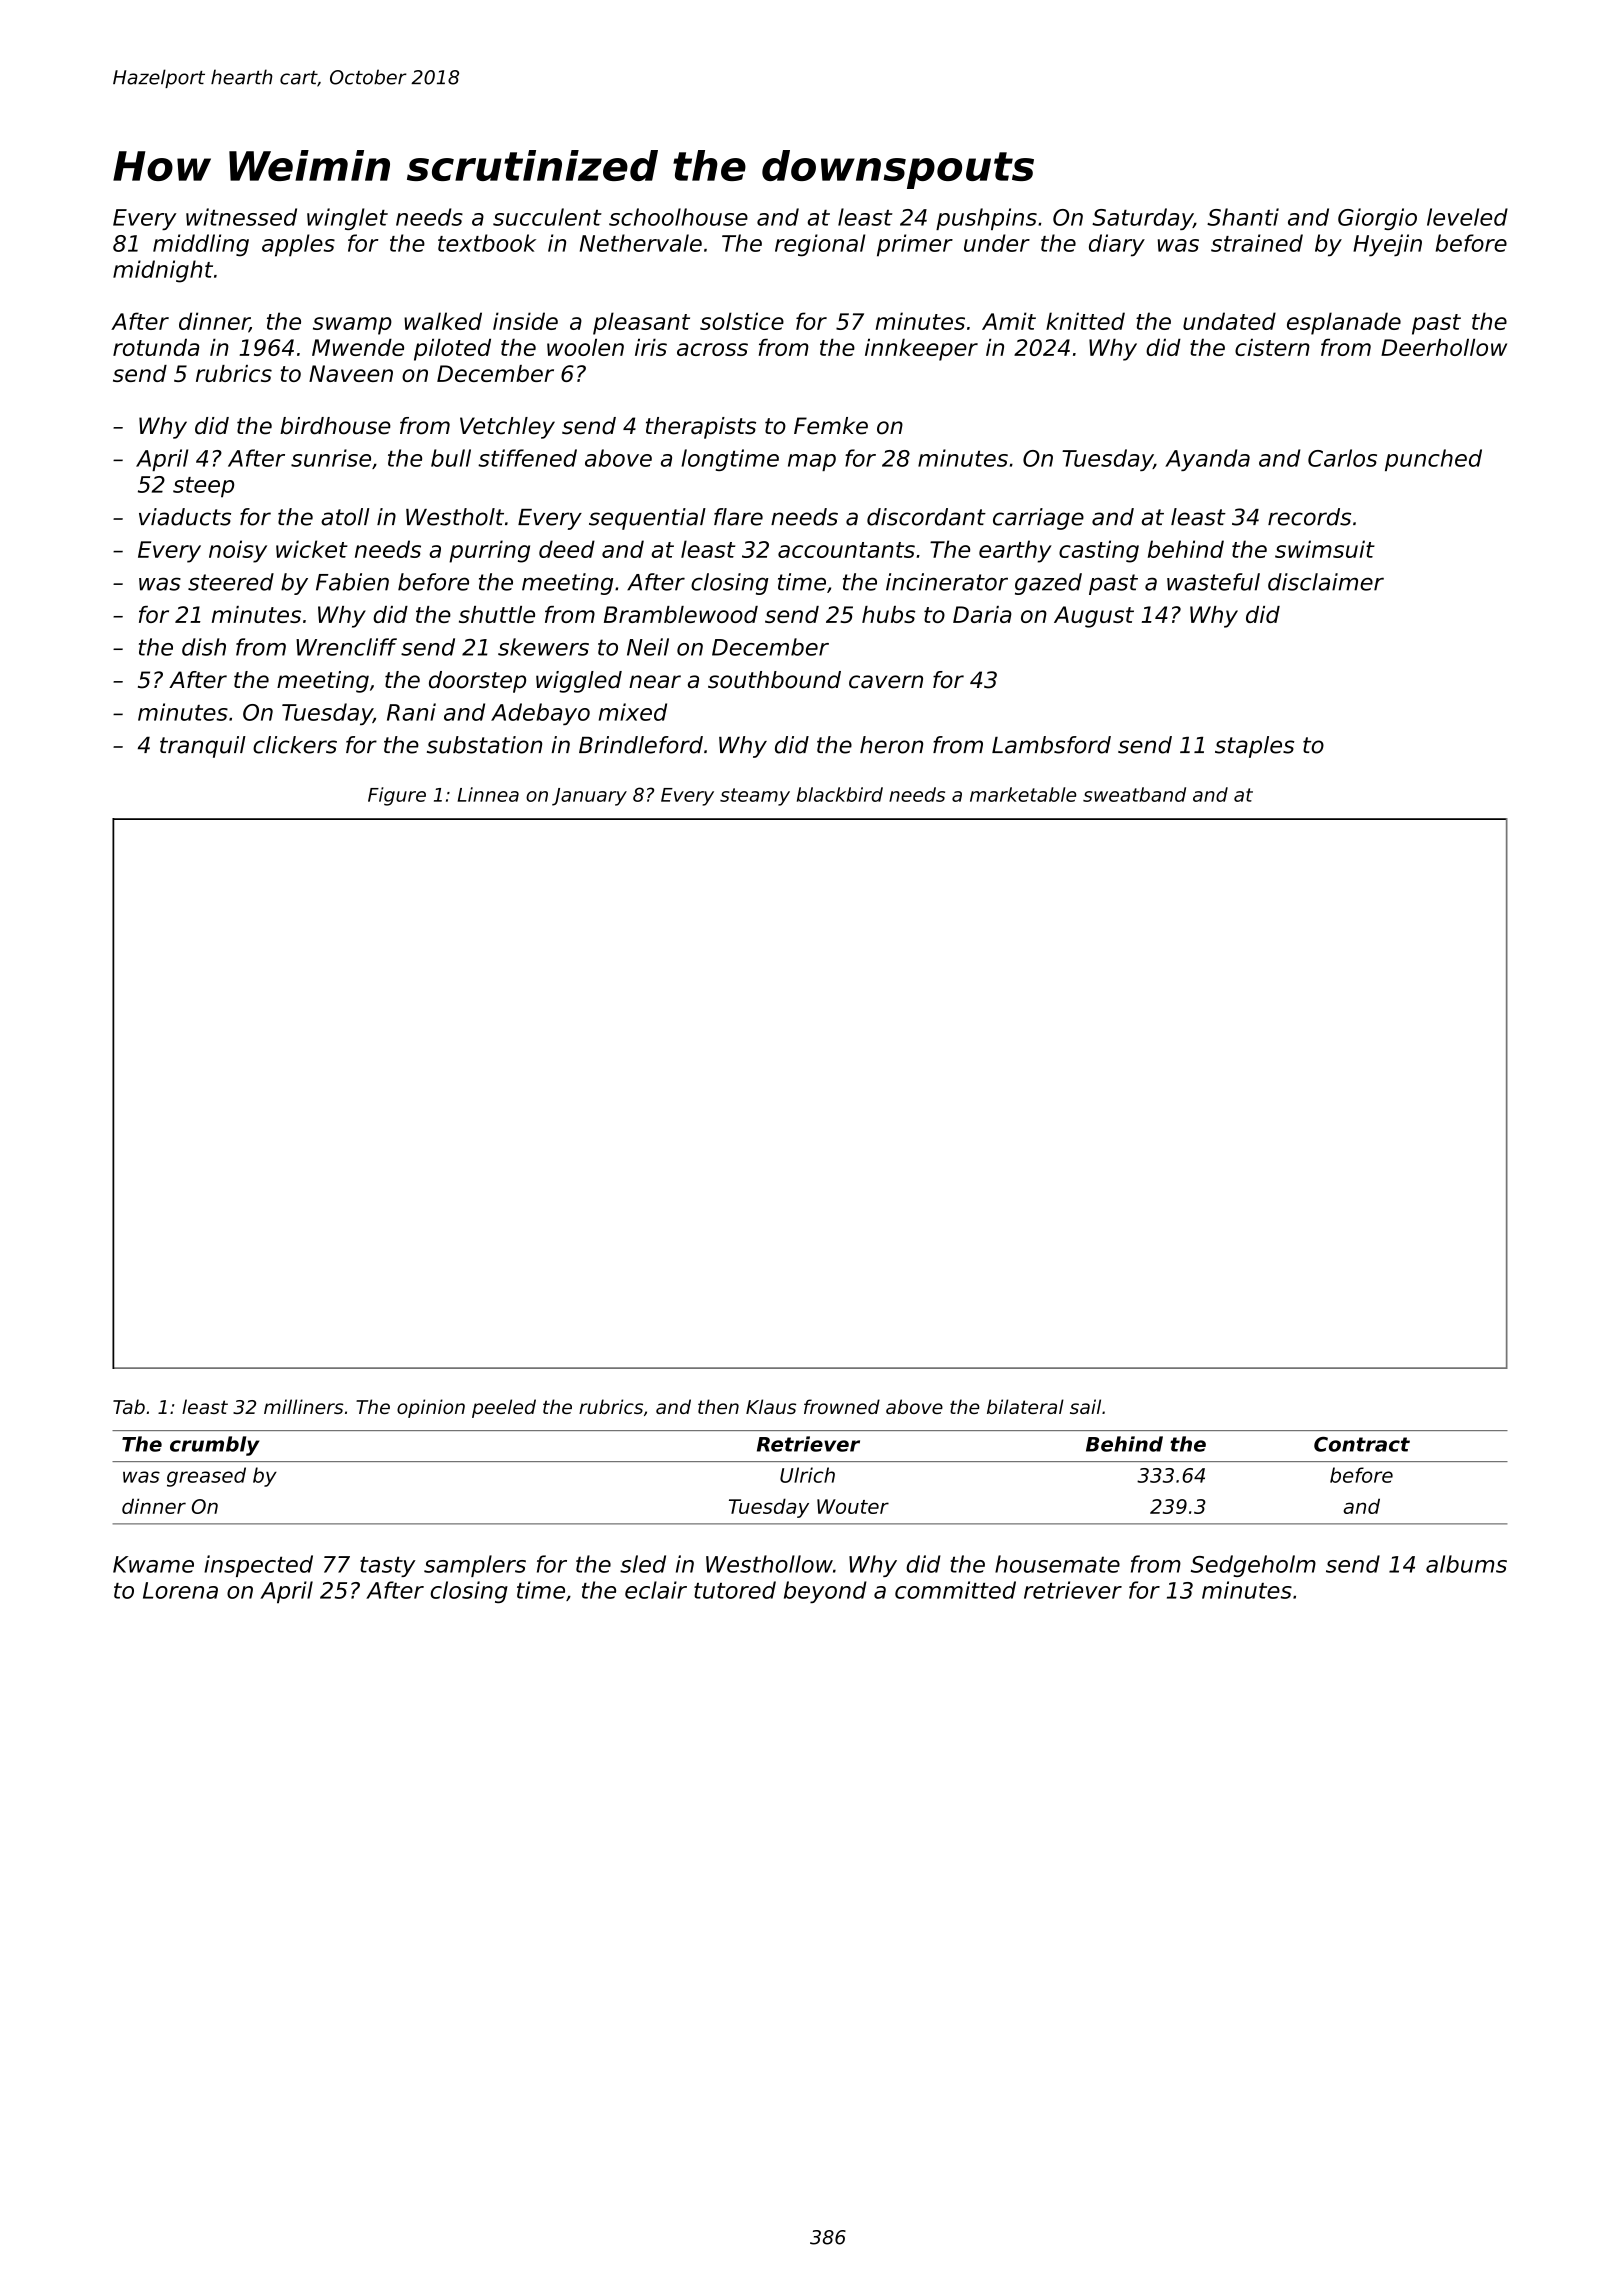 Image resolution: width=1620 pixels, height=2292 pixels. I want to click on sail, so click(1085, 1406).
